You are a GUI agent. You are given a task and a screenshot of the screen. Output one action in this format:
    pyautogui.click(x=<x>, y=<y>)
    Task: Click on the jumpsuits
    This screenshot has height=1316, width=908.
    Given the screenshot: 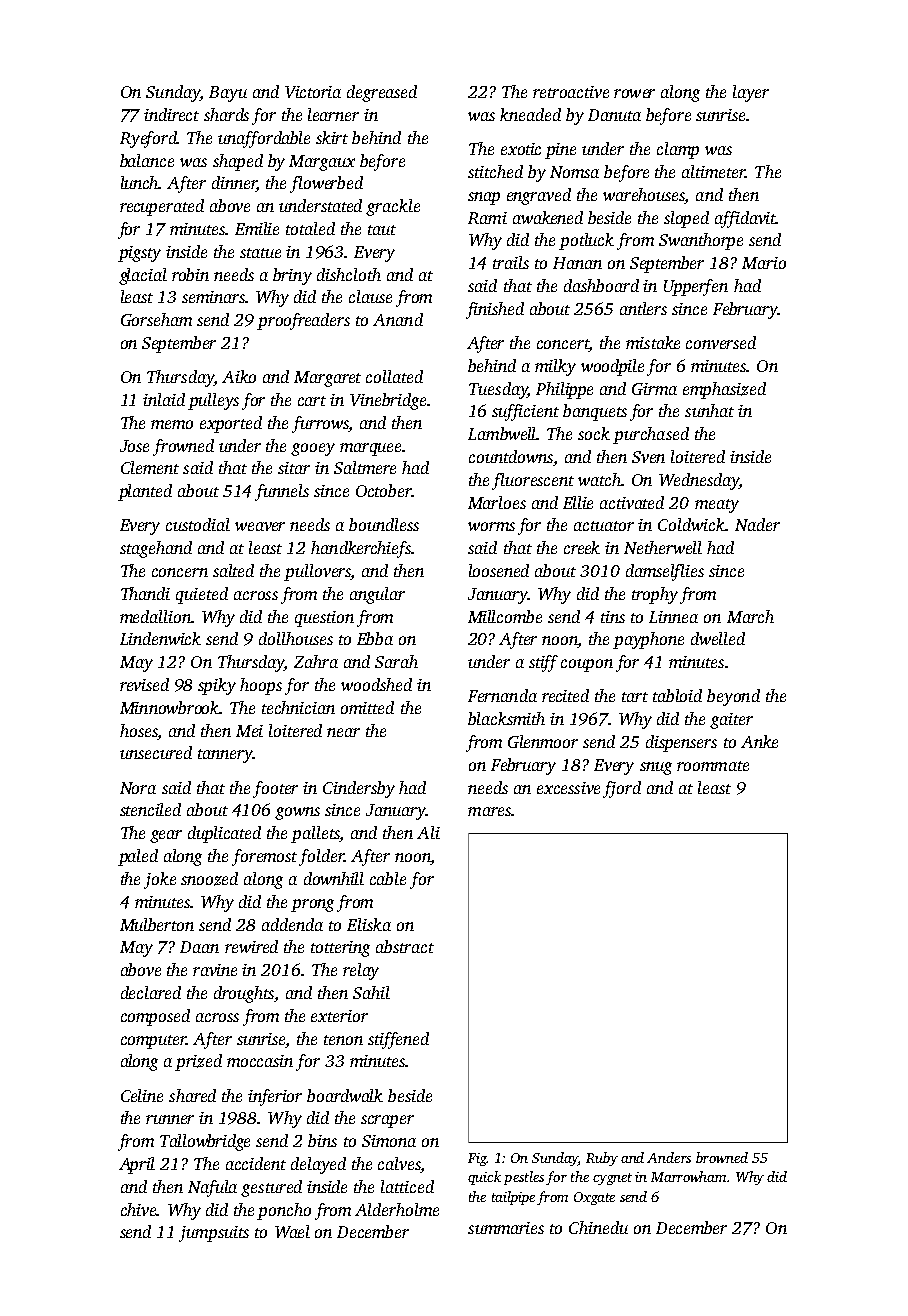 What is the action you would take?
    pyautogui.click(x=214, y=1234)
